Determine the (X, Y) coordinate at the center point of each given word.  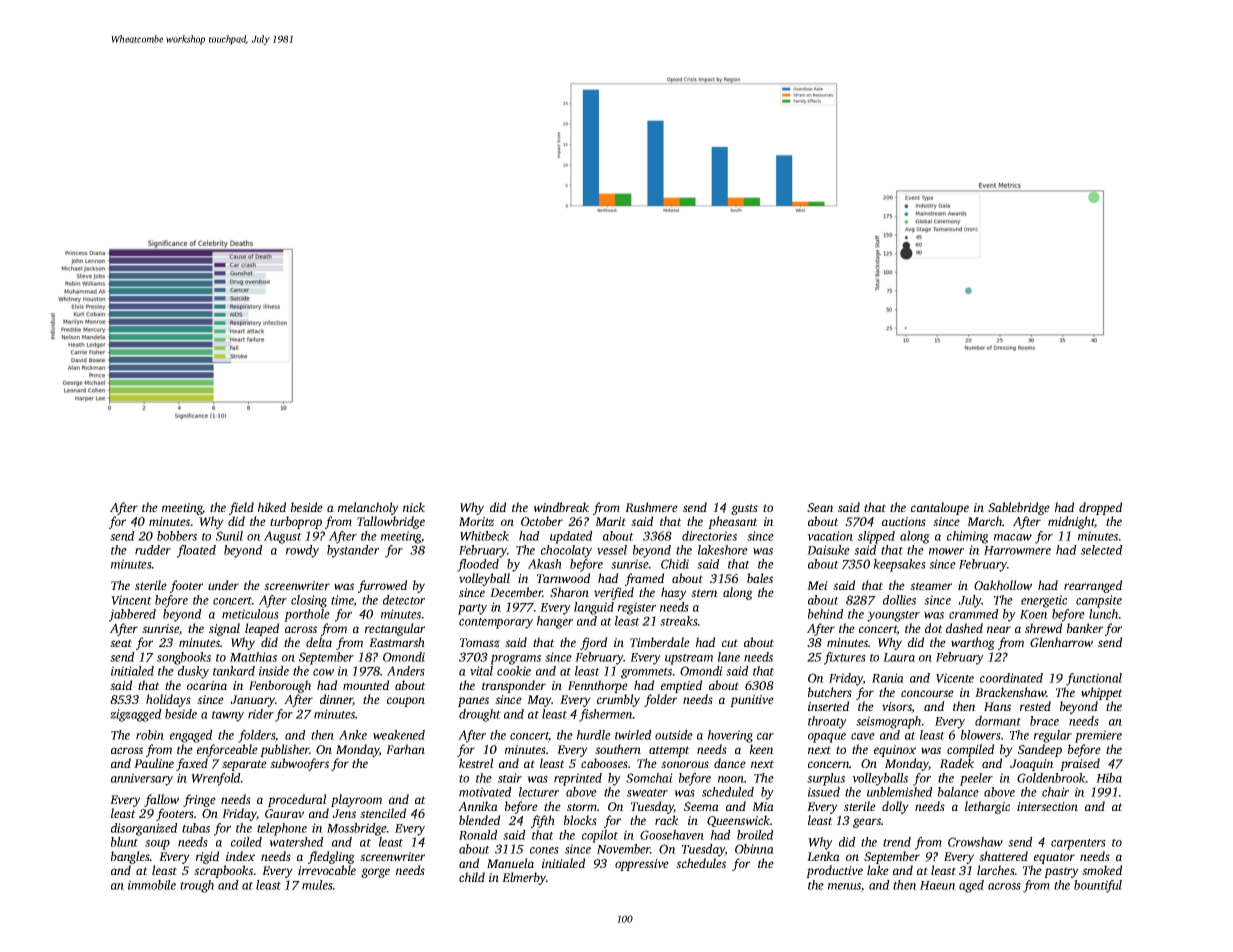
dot (934, 628)
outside (674, 735)
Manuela (510, 863)
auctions (904, 521)
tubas (196, 828)
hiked (272, 507)
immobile (152, 885)
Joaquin (1032, 765)
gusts (744, 509)
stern (704, 593)
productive (834, 871)
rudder (153, 550)
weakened (399, 735)
